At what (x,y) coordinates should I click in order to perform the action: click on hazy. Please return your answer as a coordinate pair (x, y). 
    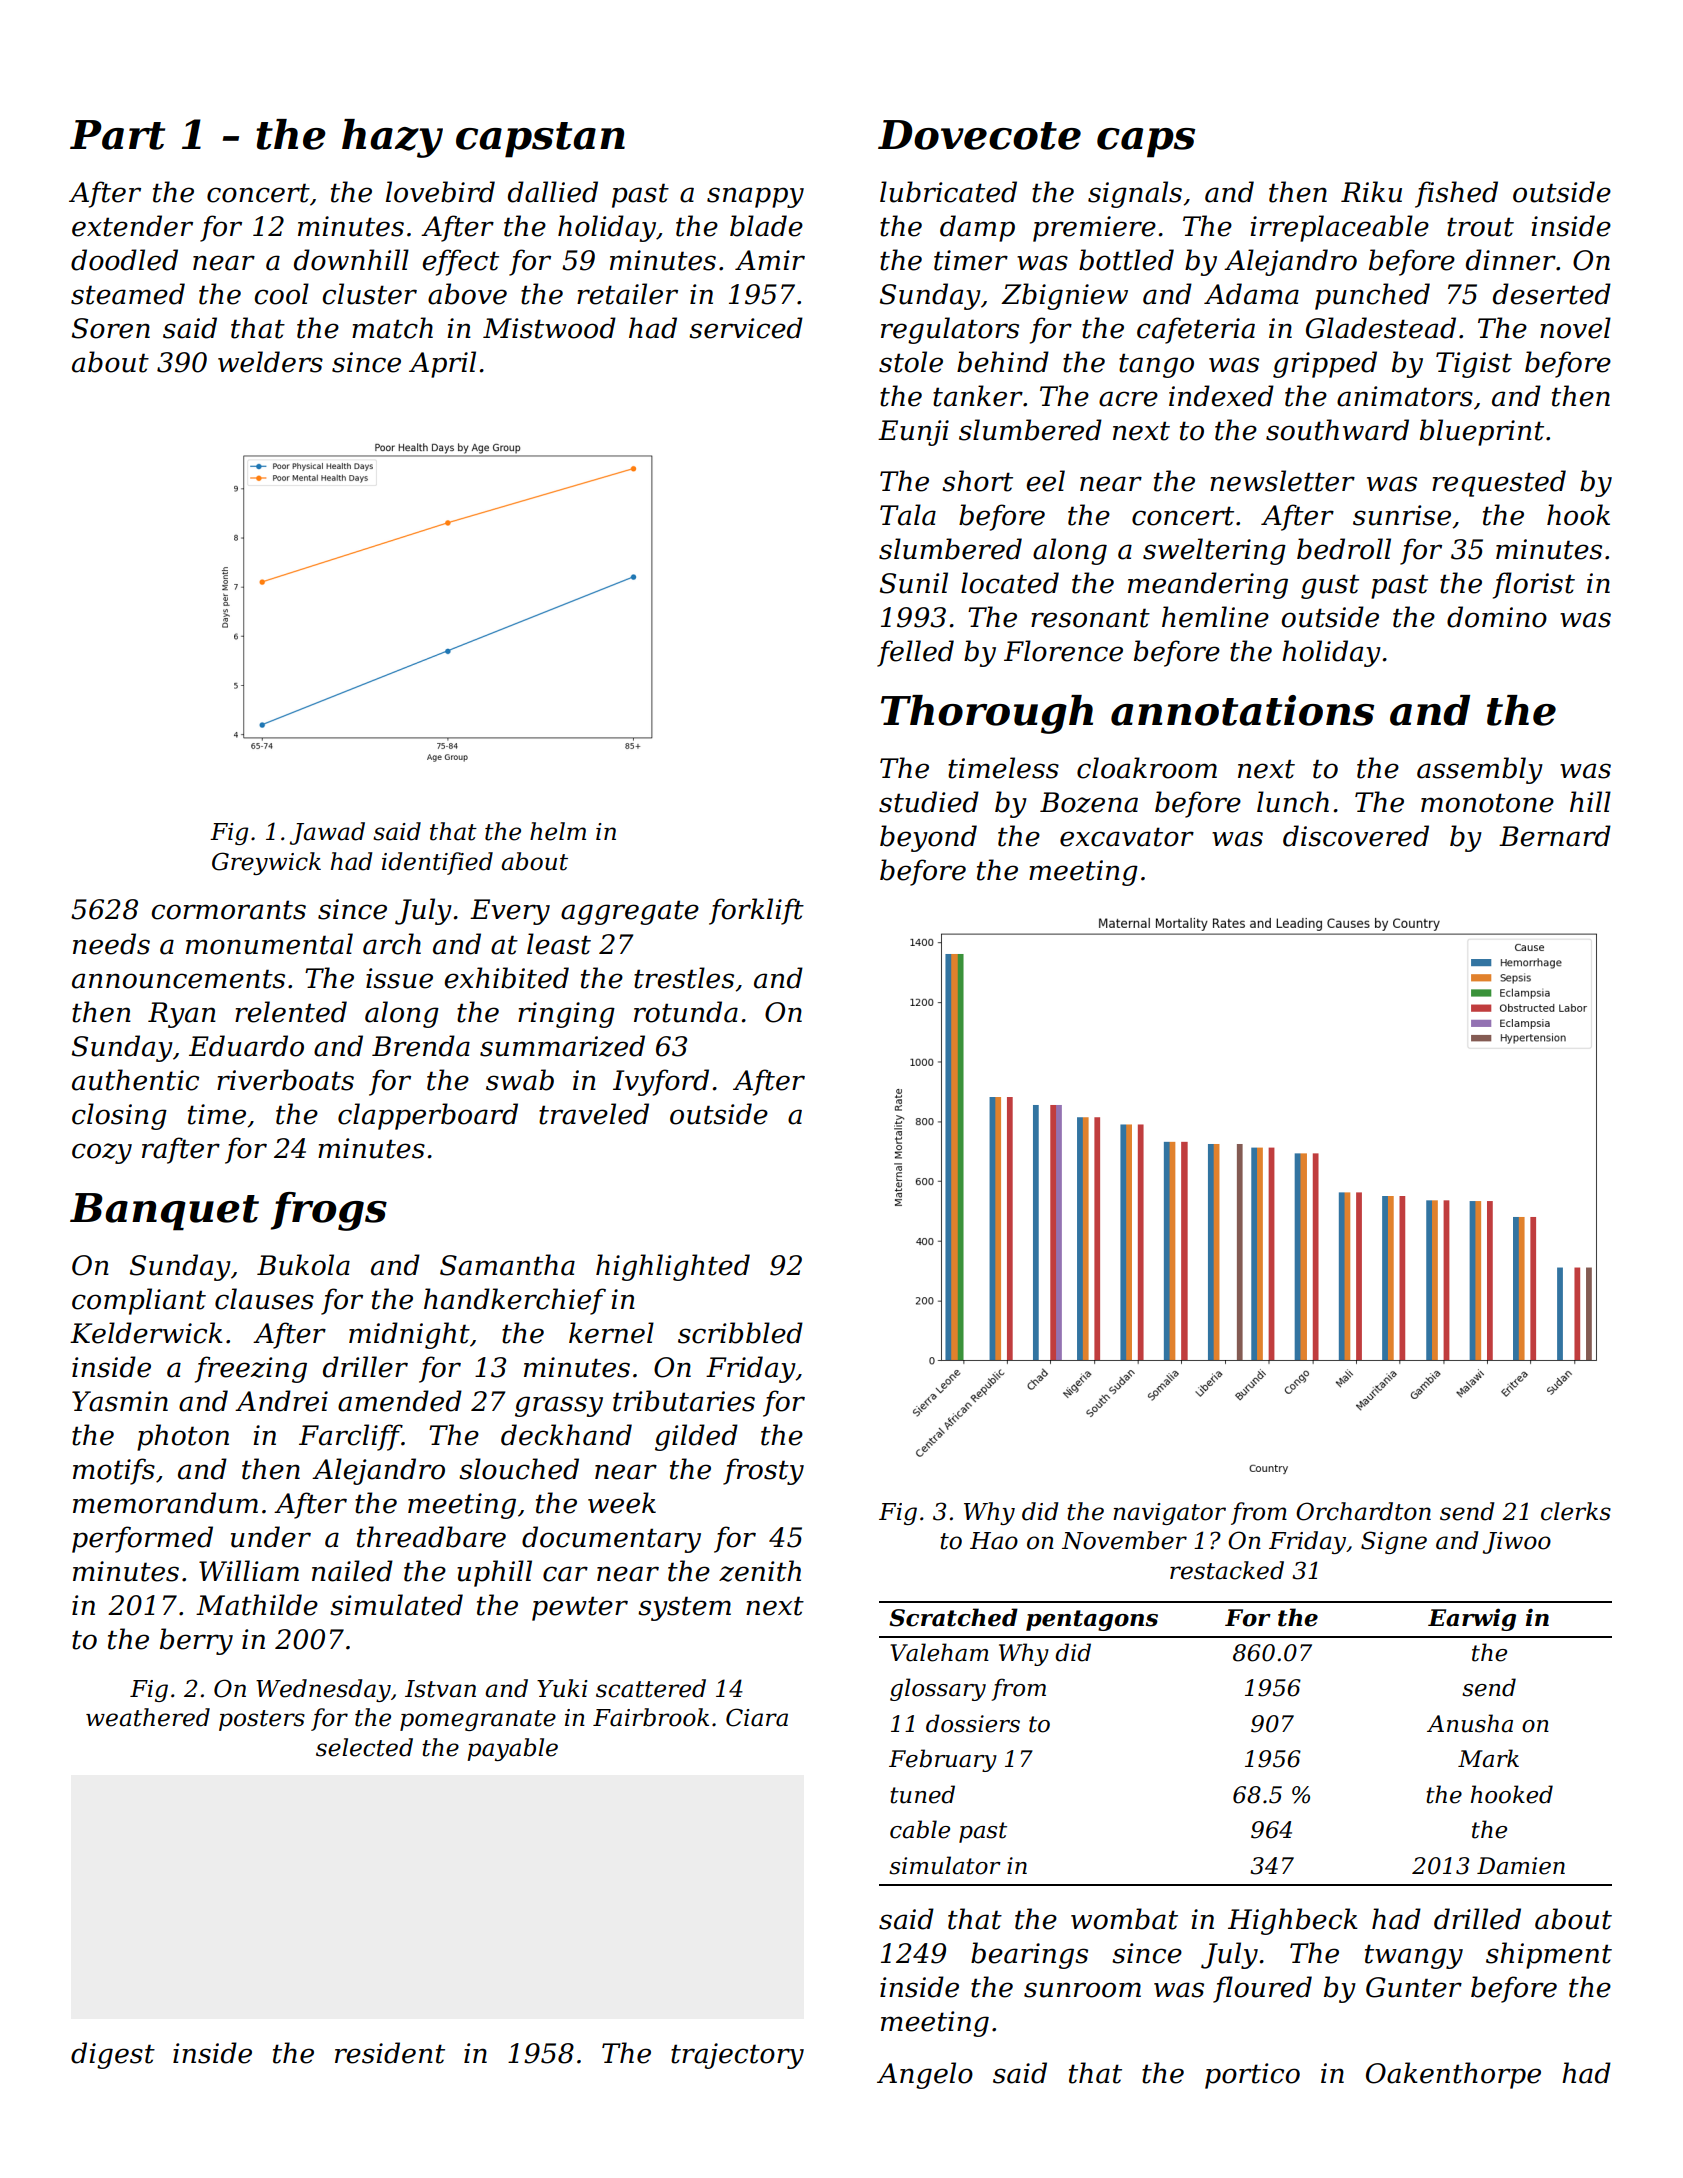
    Looking at the image, I should click on (392, 138).
